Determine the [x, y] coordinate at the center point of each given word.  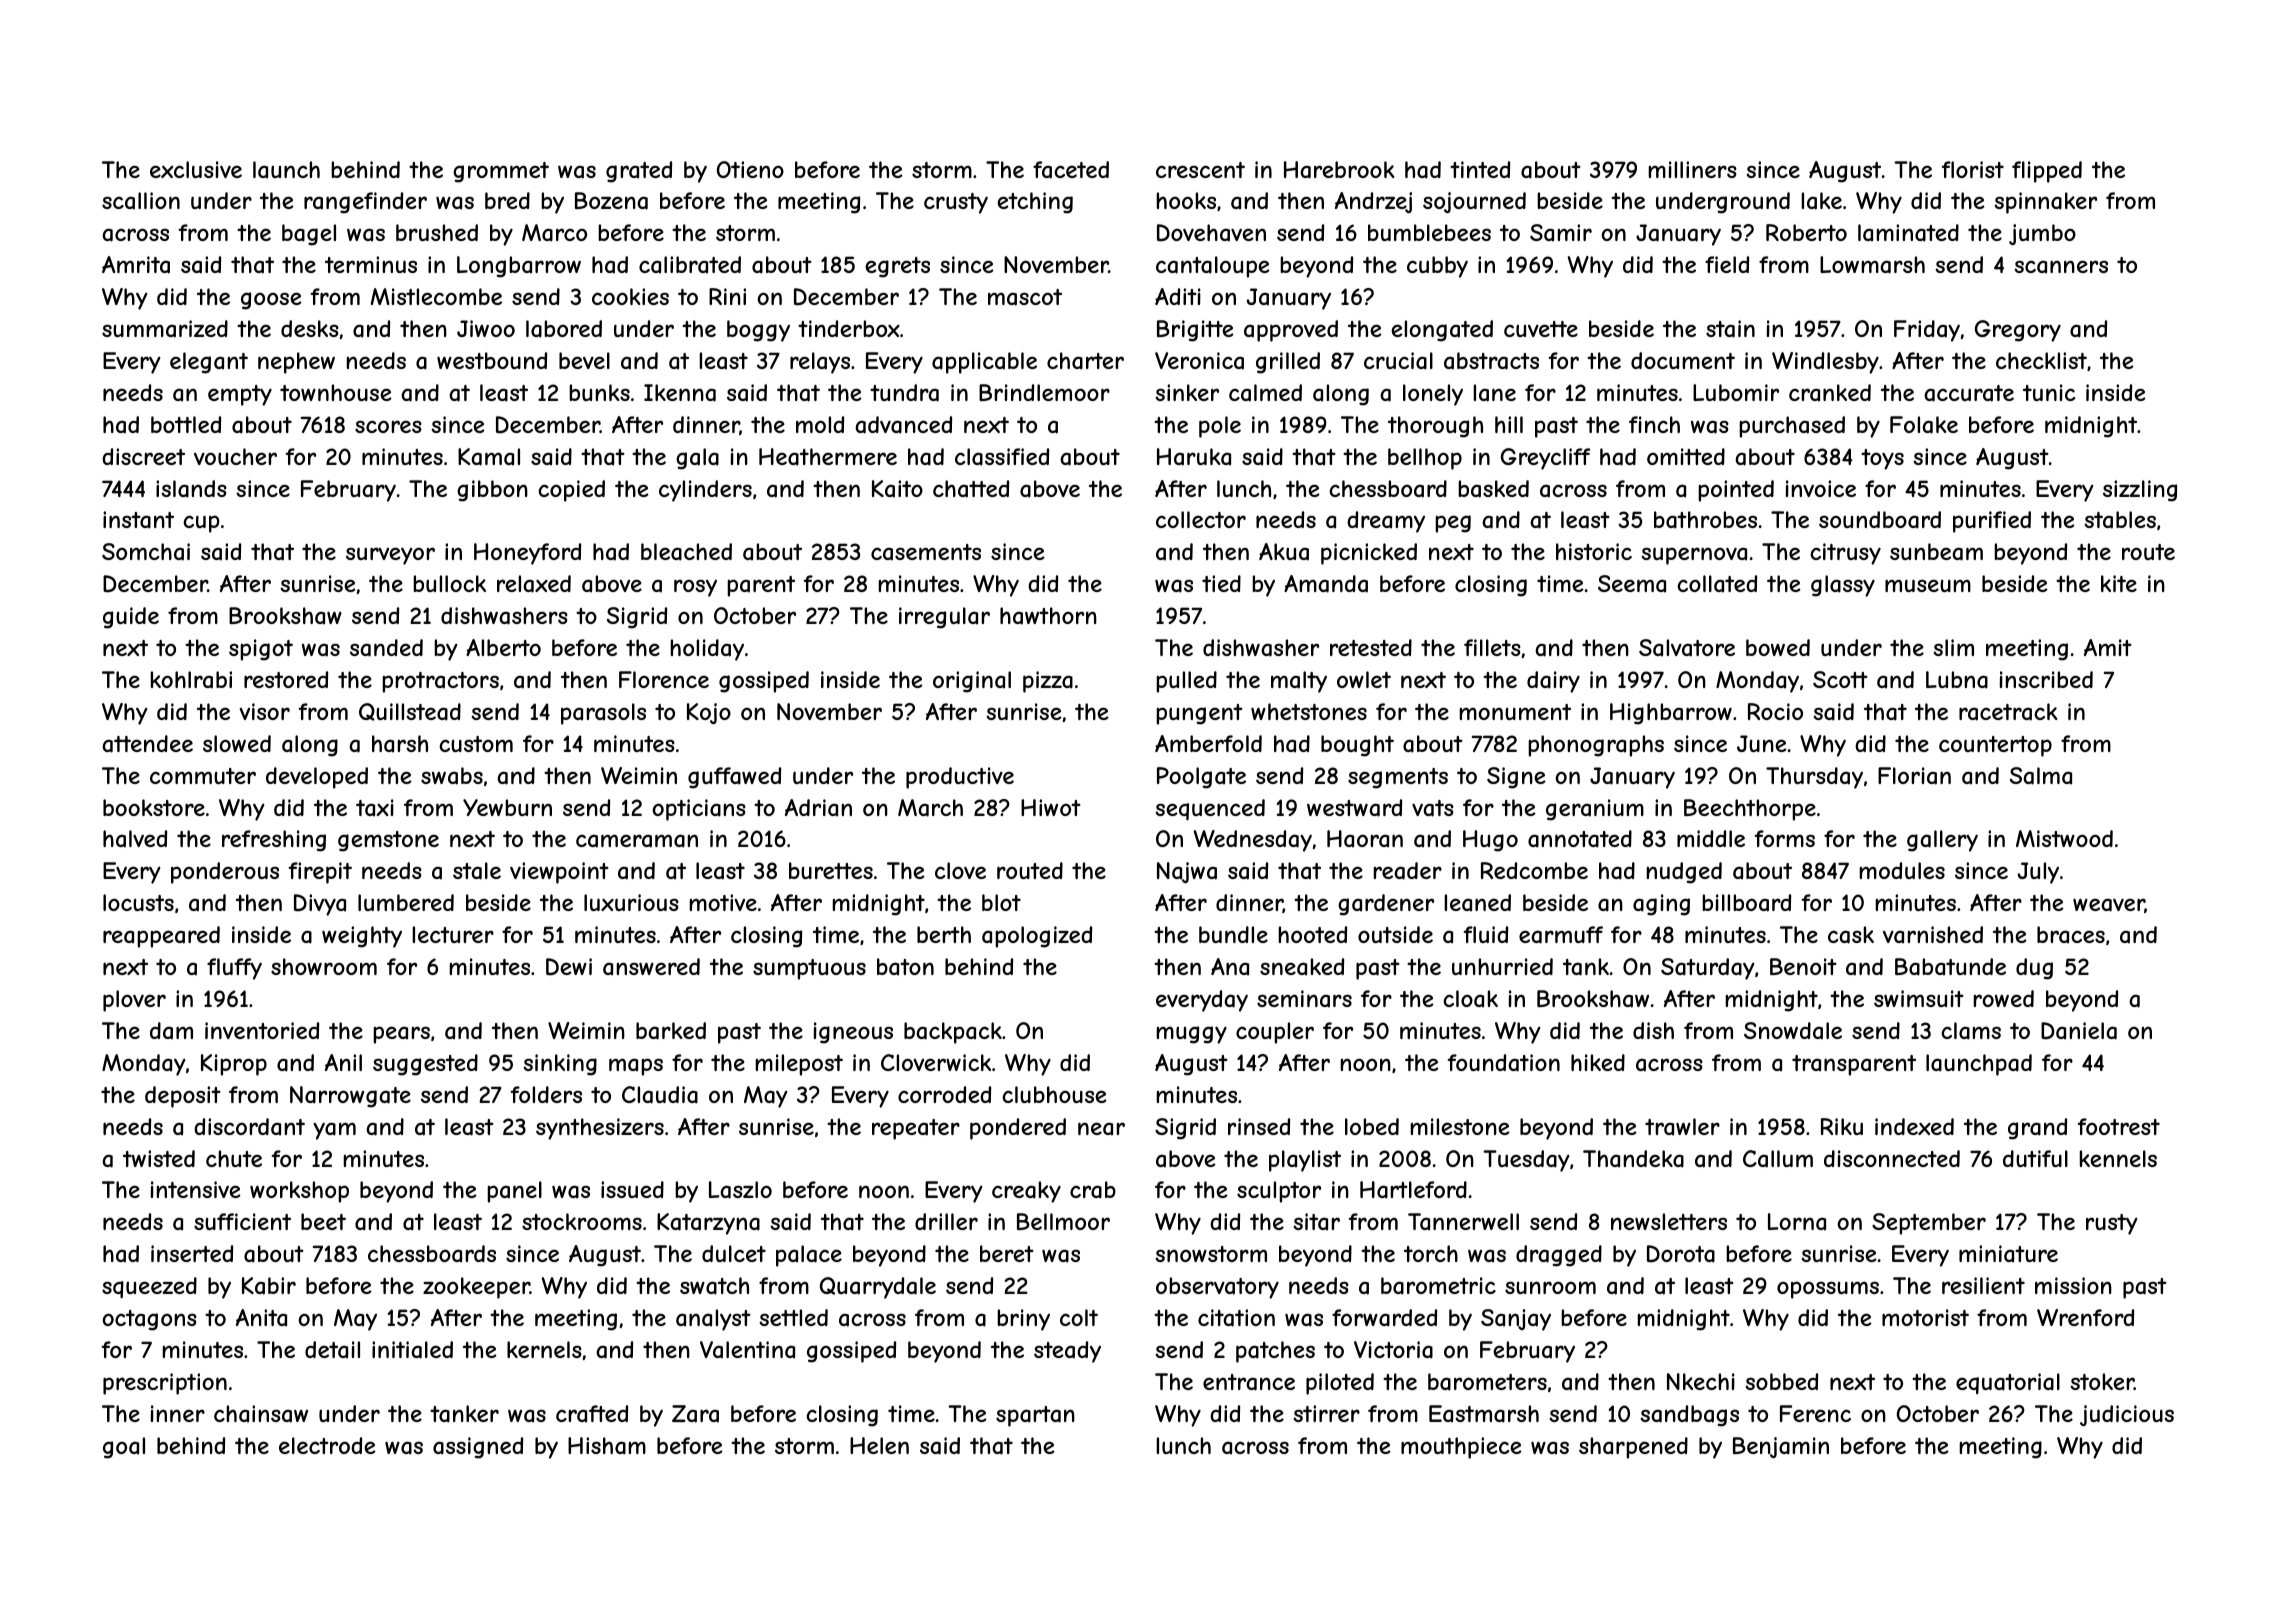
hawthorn [1048, 616]
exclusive [196, 169]
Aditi [1178, 296]
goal [124, 1448]
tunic [2049, 392]
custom [476, 744]
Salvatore [1687, 648]
